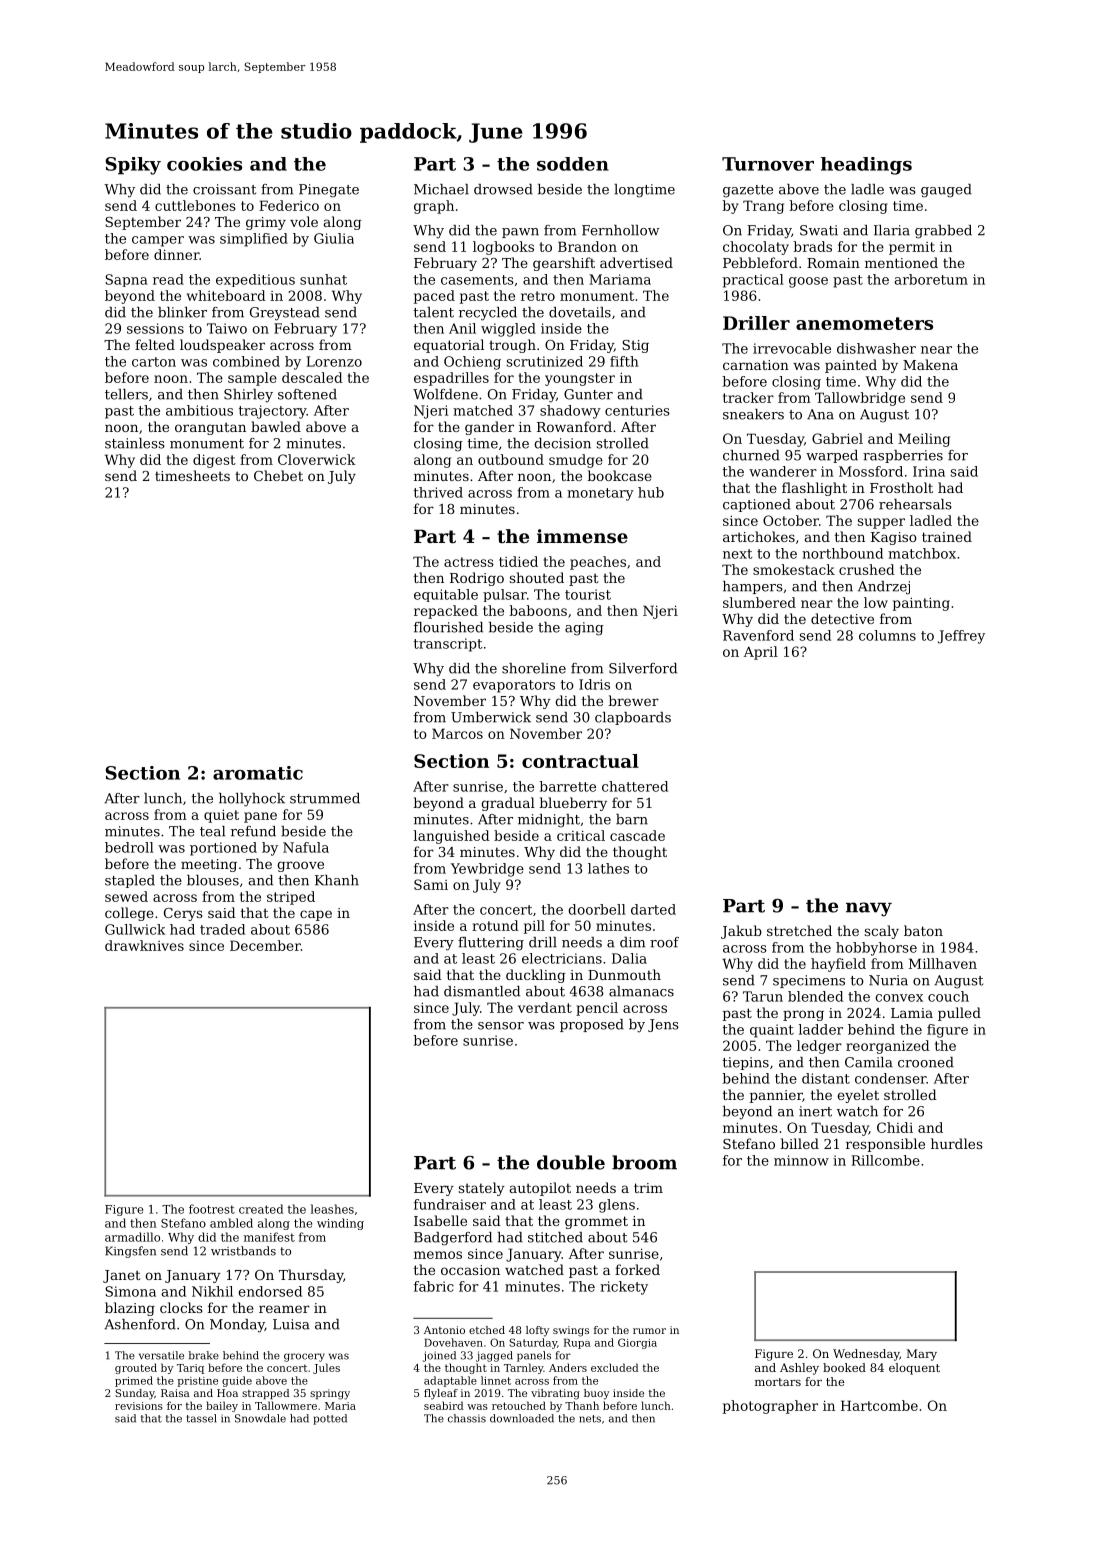  Describe the element at coordinates (866, 166) in the screenshot. I see `headings` at that location.
